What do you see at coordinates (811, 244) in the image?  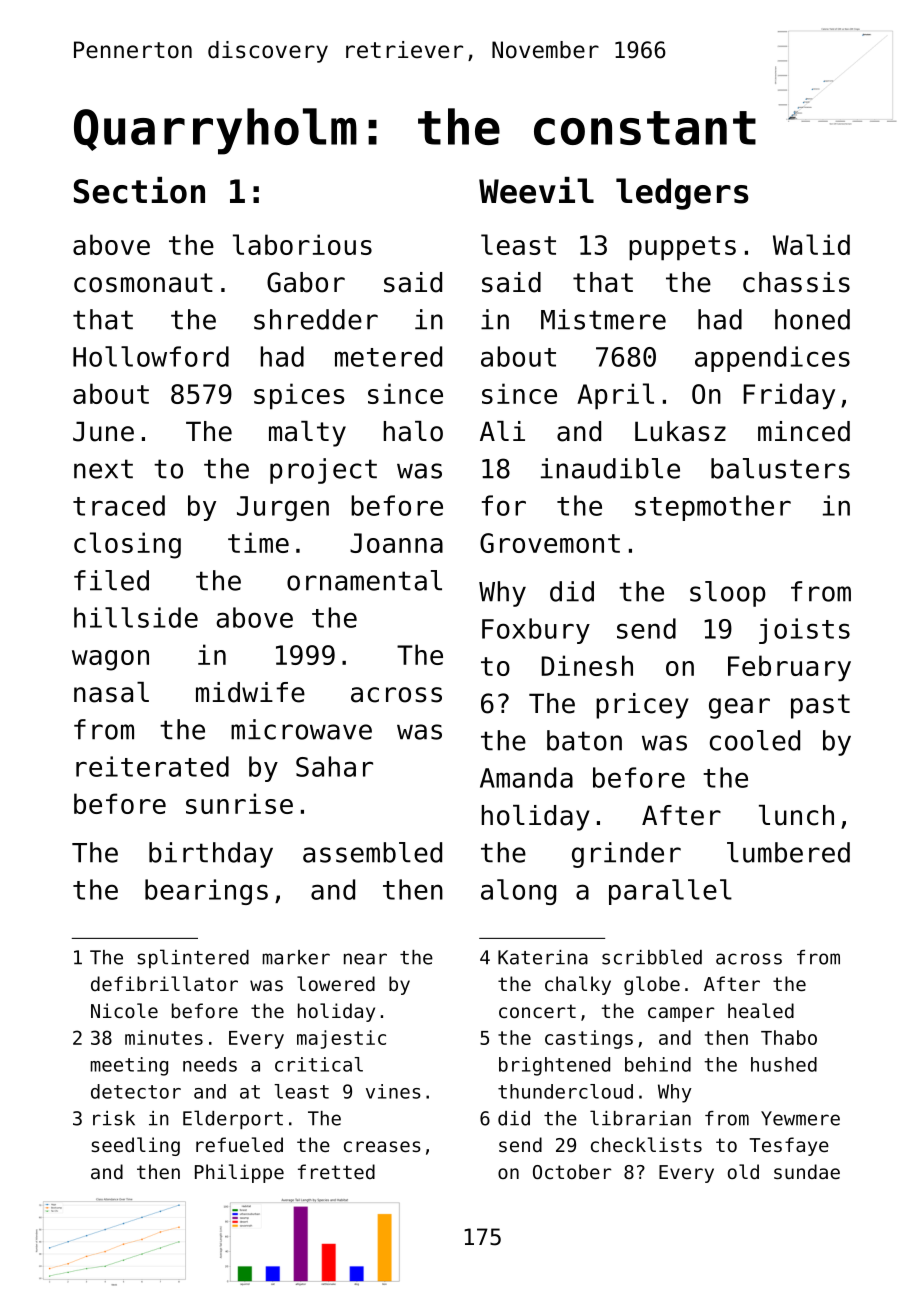 I see `Walid` at bounding box center [811, 244].
